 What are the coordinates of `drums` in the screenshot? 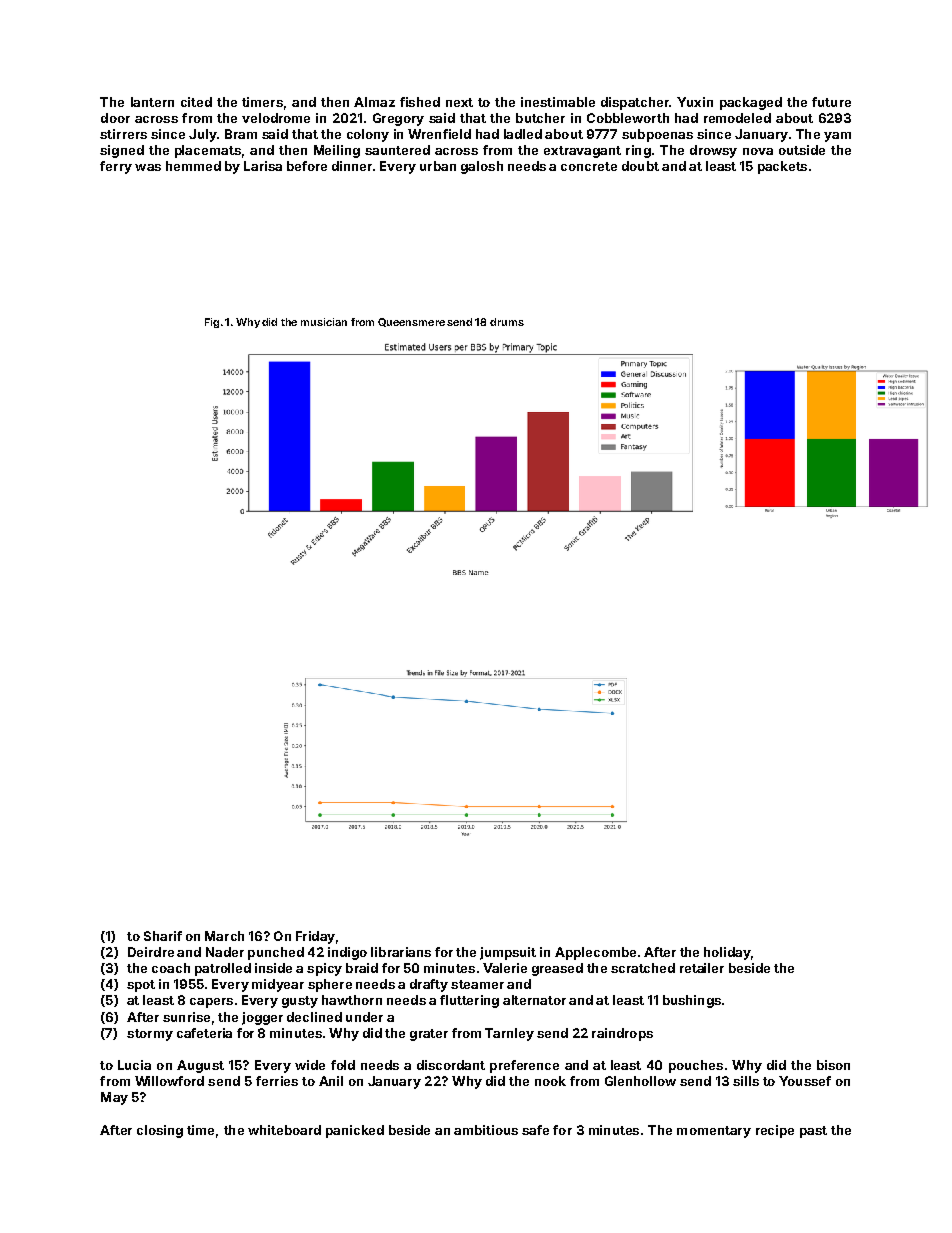 It's located at (507, 322).
